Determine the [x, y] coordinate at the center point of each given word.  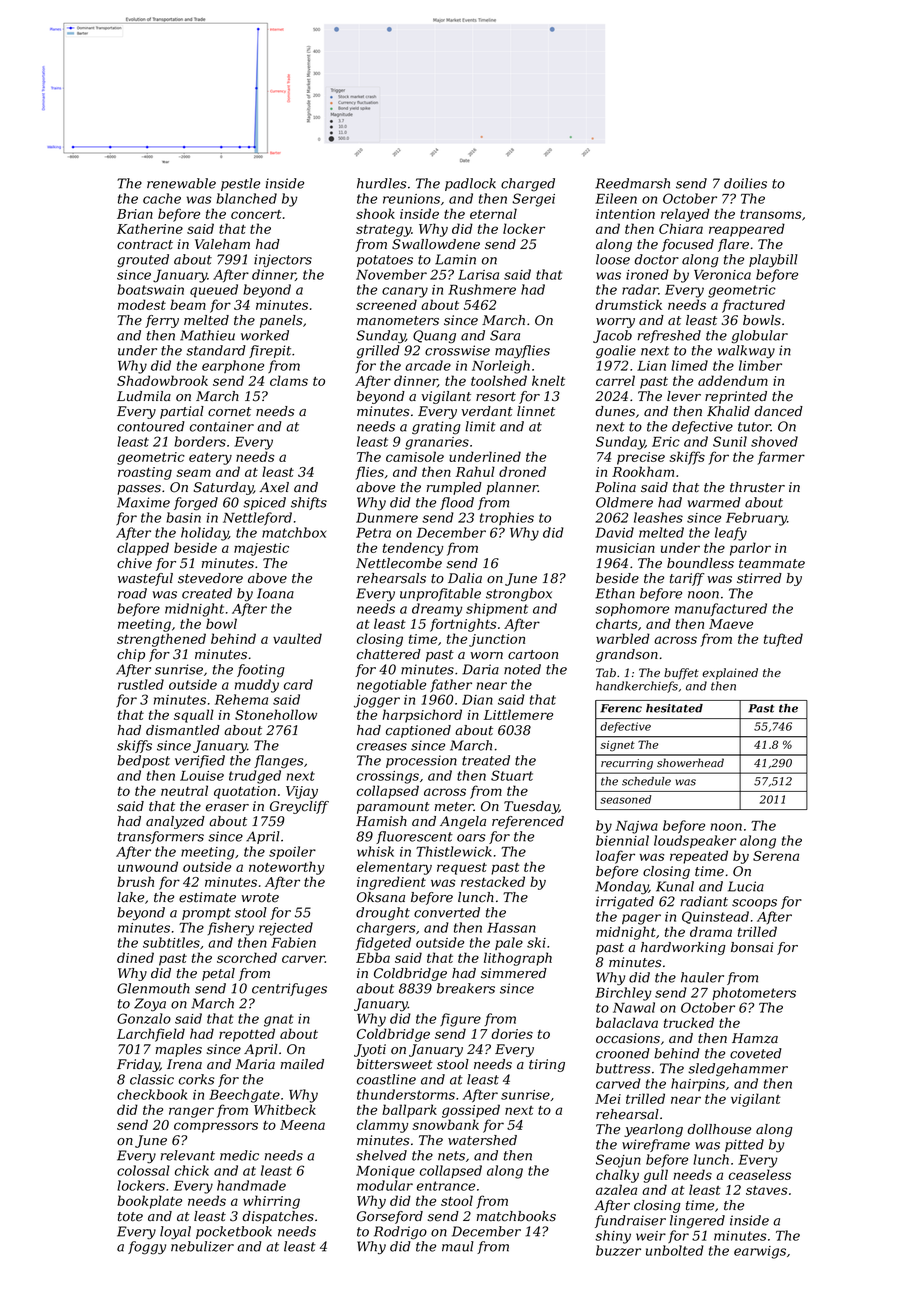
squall [194, 716]
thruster [757, 487]
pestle [240, 184]
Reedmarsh [632, 183]
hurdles [382, 183]
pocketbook [234, 1232]
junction [497, 640]
